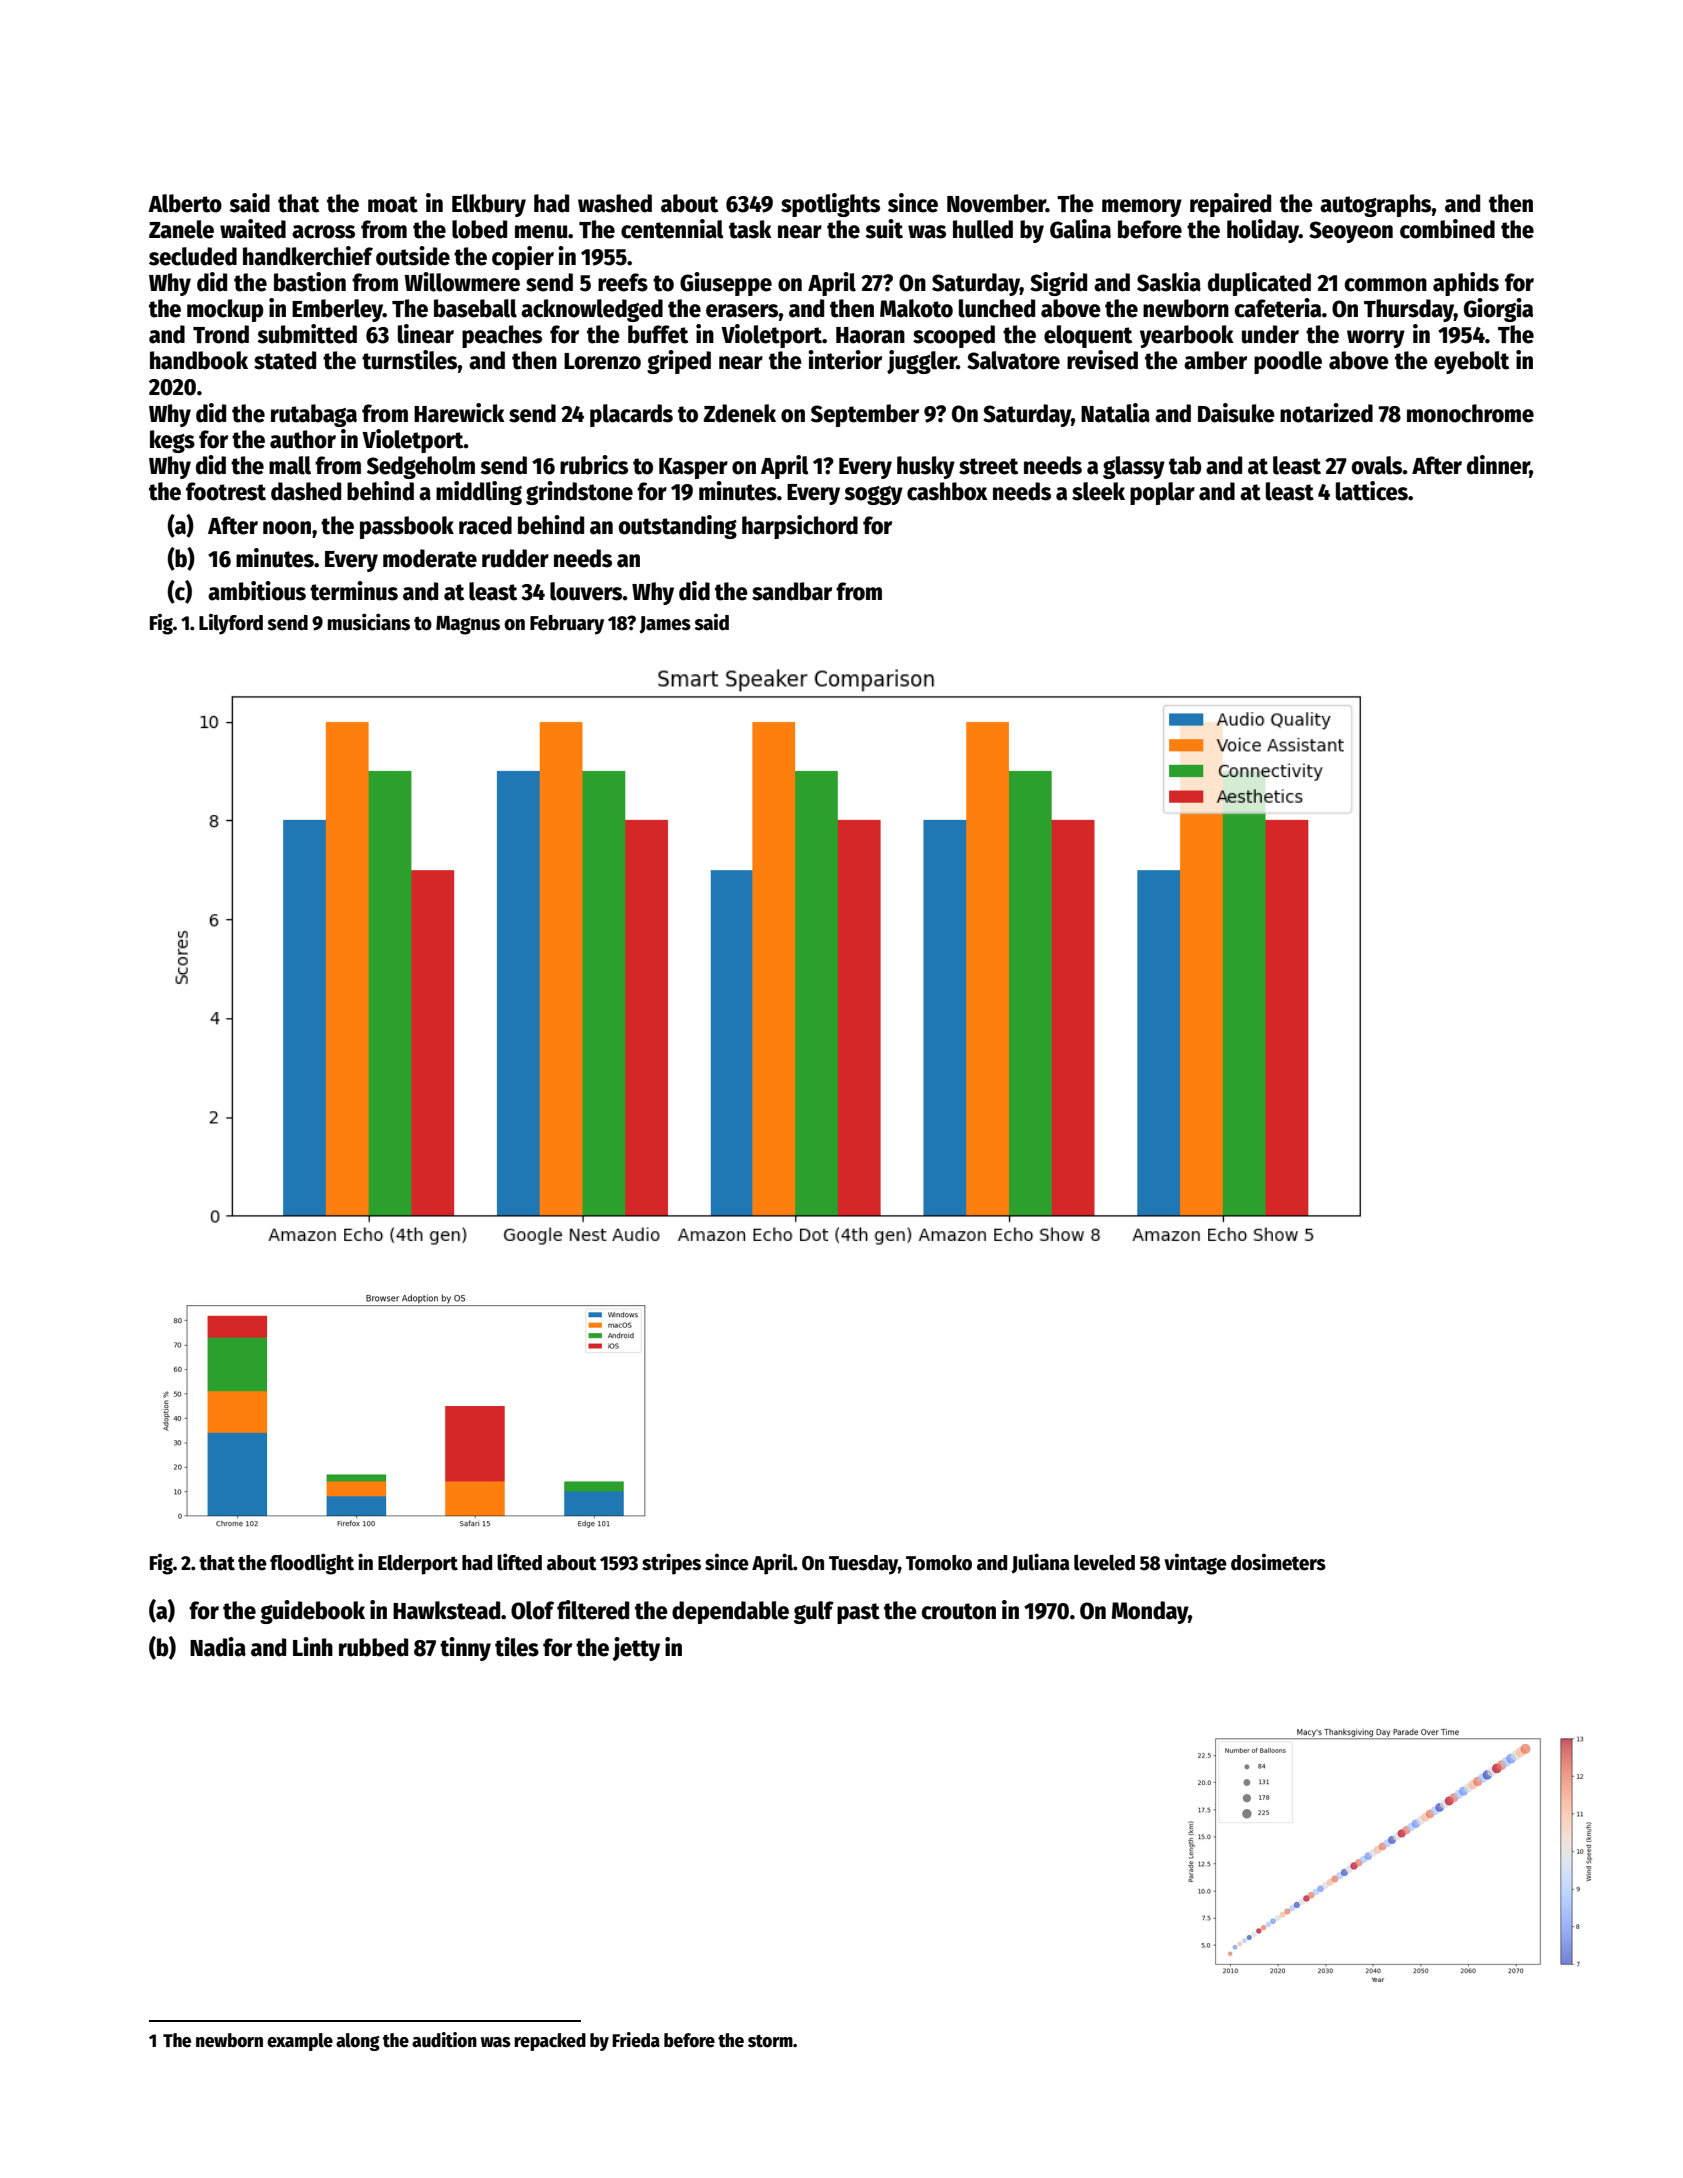  I want to click on crouton, so click(959, 1611).
